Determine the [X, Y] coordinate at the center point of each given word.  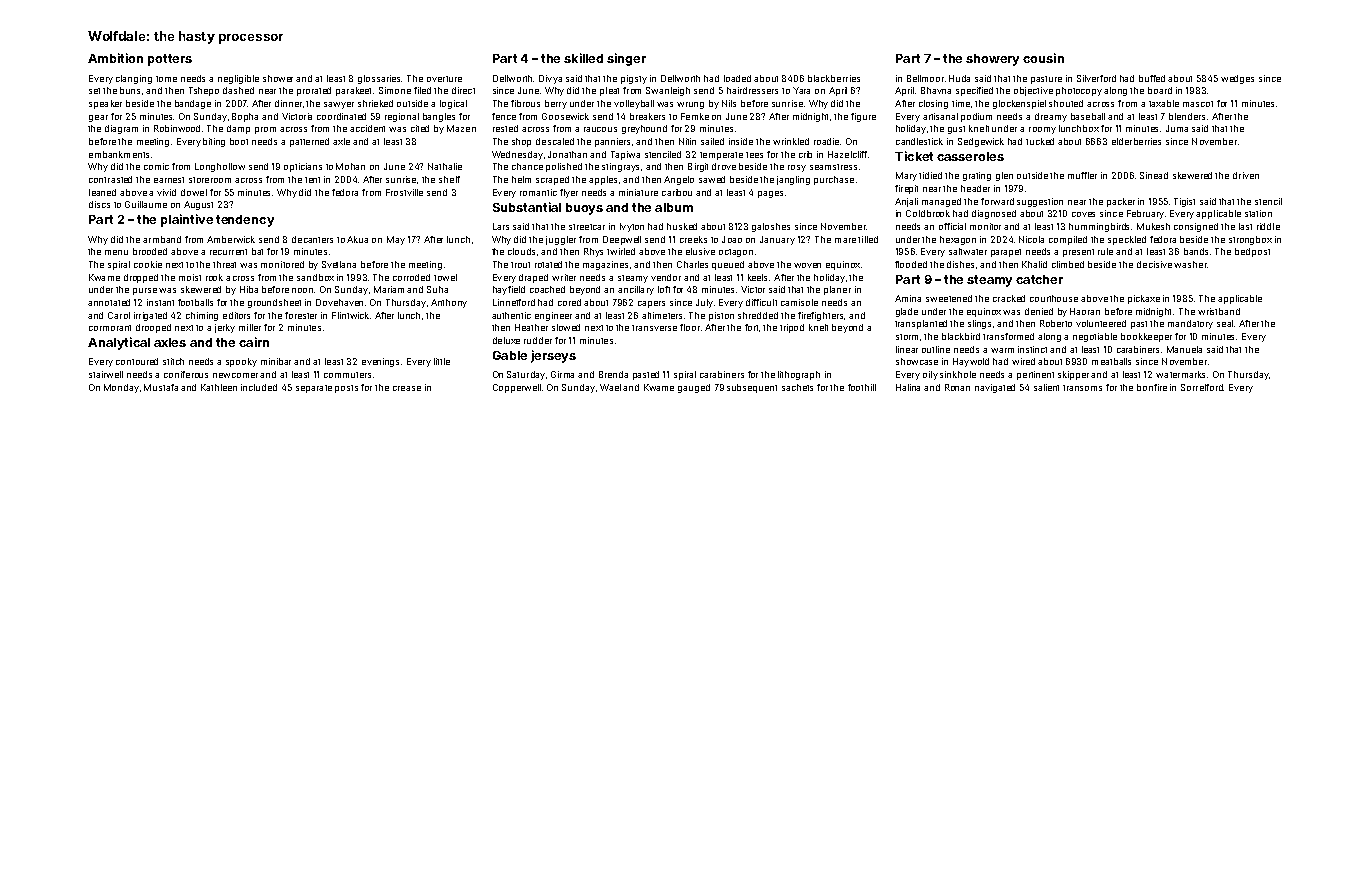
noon [303, 290]
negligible [238, 79]
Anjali [906, 202]
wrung [690, 105]
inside [741, 141]
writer [564, 277]
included [259, 387]
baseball [1088, 116]
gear [98, 118]
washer [1190, 264]
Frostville [404, 192]
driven [1246, 175]
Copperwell [517, 388]
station [1258, 213]
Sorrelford [1202, 387]
